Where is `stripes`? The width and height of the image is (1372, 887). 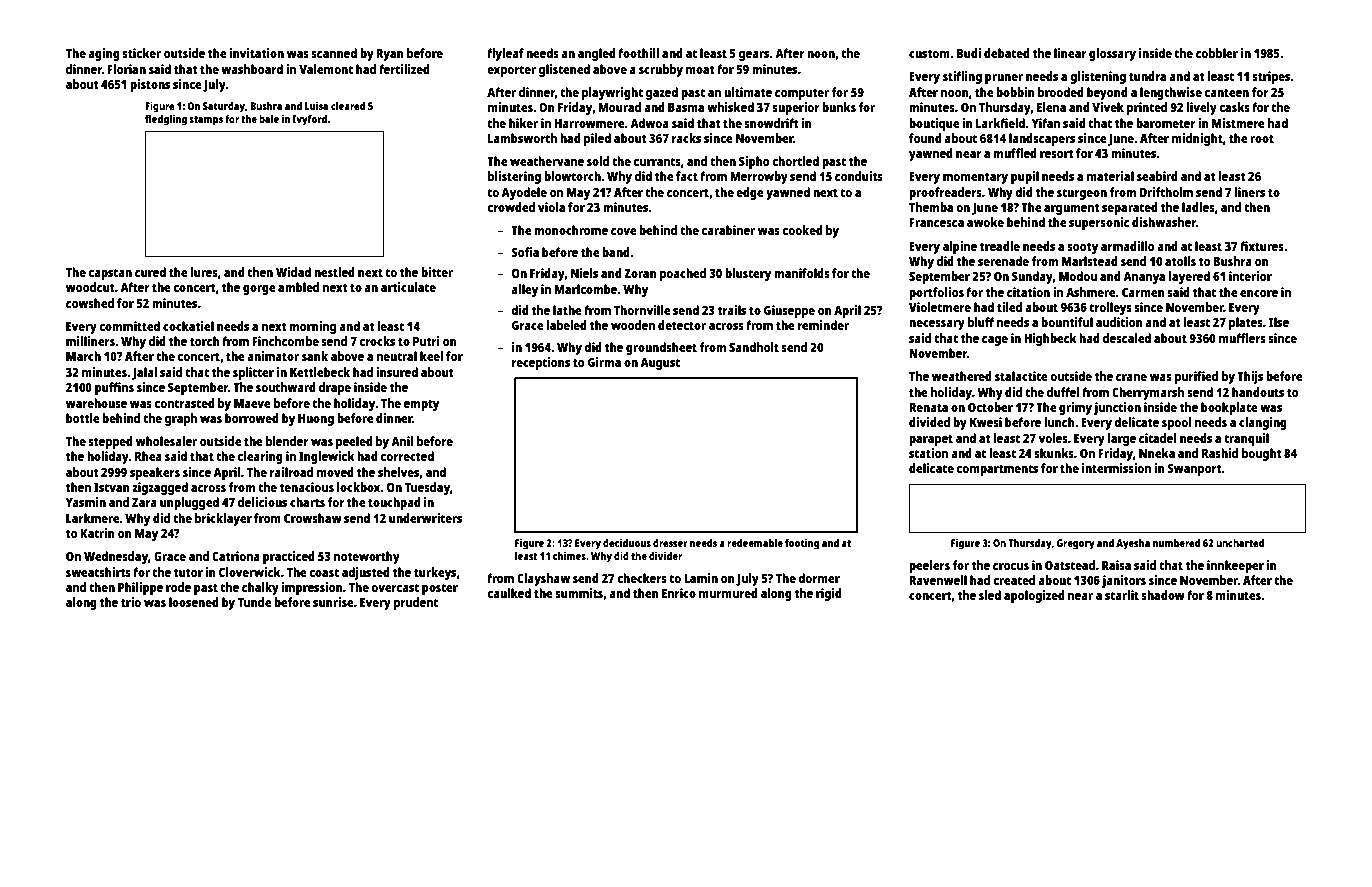 stripes is located at coordinates (1271, 77).
